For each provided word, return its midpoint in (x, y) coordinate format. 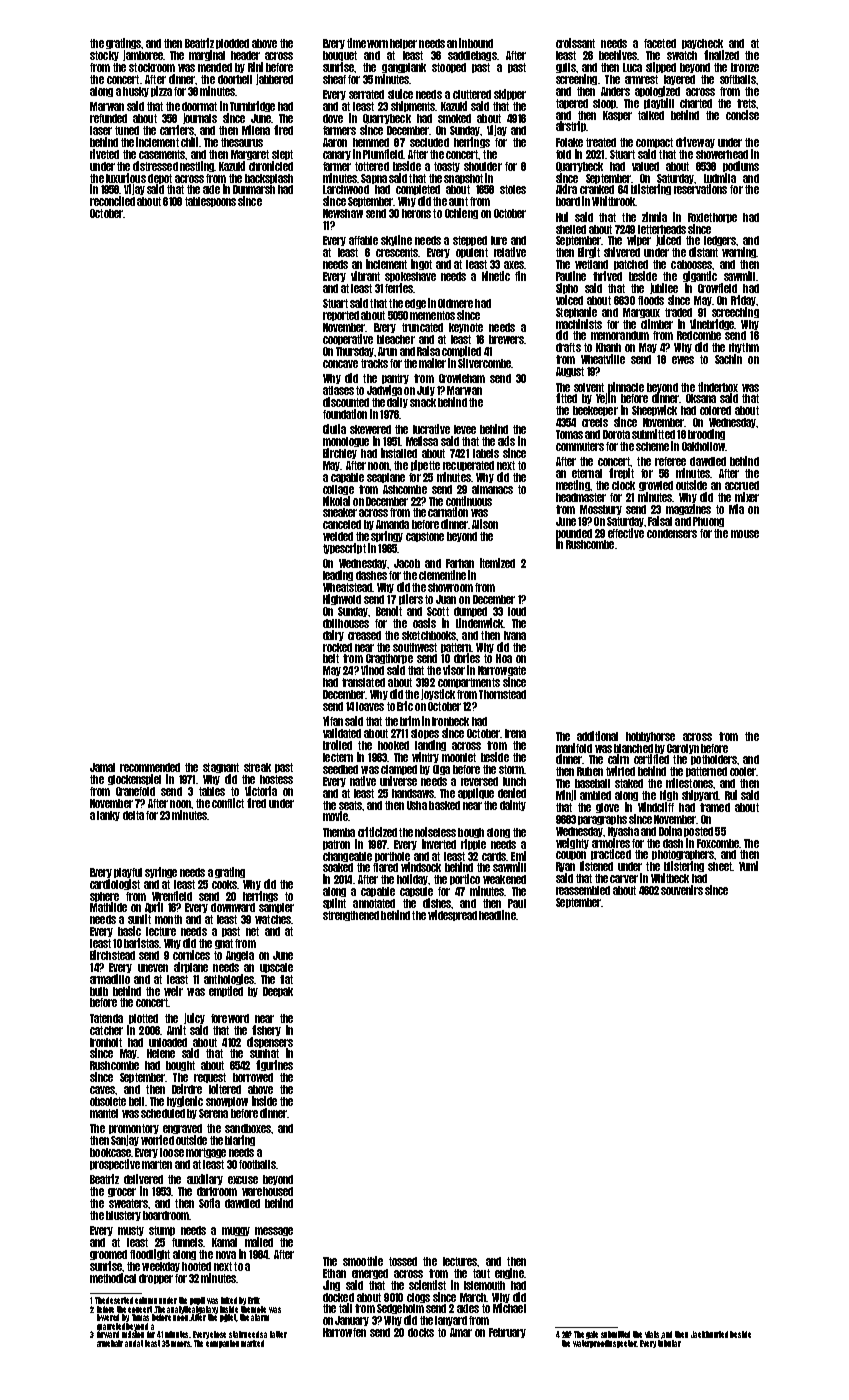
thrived (607, 276)
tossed (403, 1261)
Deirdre (187, 1089)
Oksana (701, 398)
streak (257, 767)
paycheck (702, 44)
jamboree (143, 55)
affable (363, 240)
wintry (425, 757)
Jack (699, 1334)
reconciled (112, 201)
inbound (476, 43)
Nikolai (336, 501)
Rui (731, 795)
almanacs (492, 489)
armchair (110, 1343)
